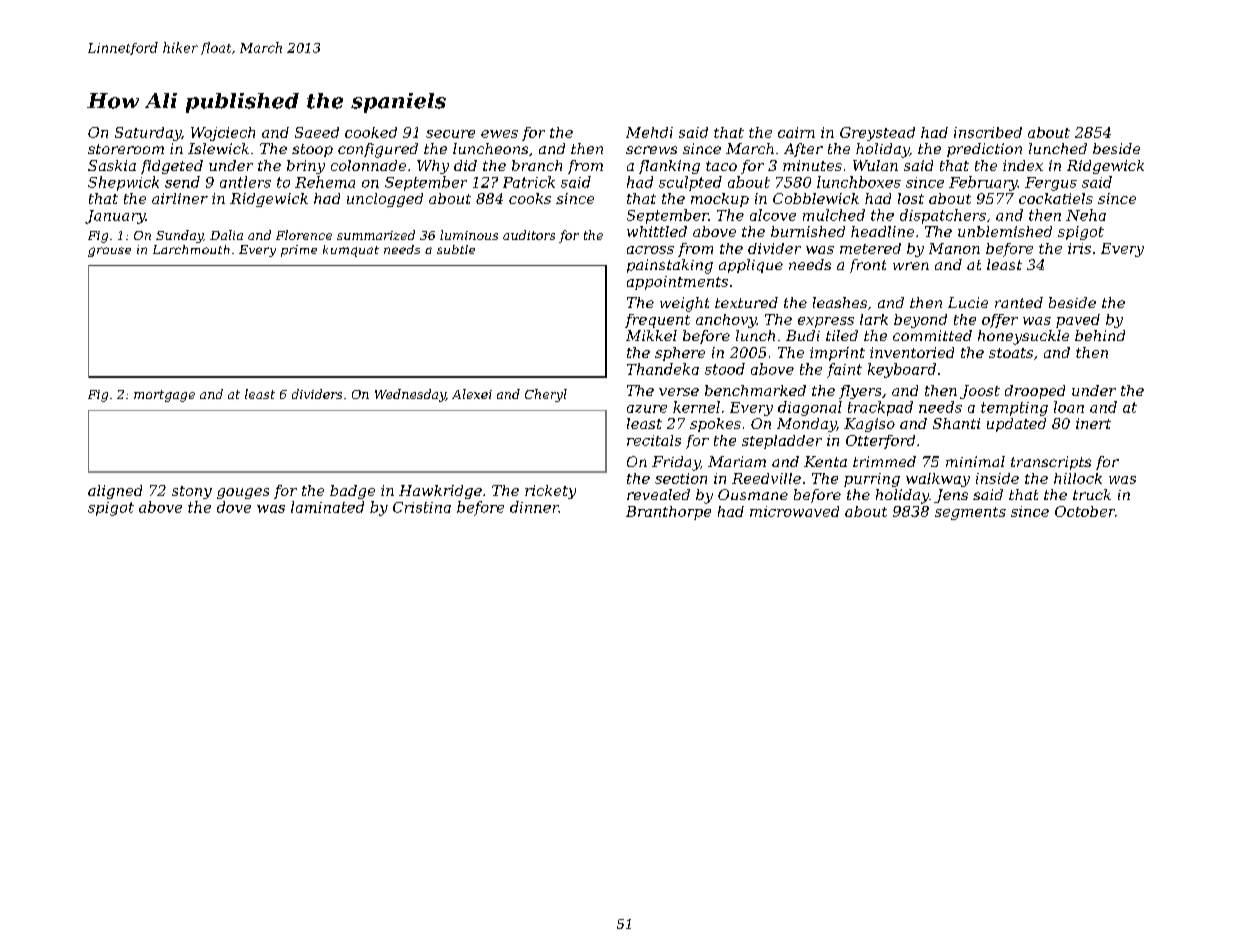 The width and height of the screenshot is (1233, 952). Describe the element at coordinates (191, 249) in the screenshot. I see `Larchmouth` at that location.
